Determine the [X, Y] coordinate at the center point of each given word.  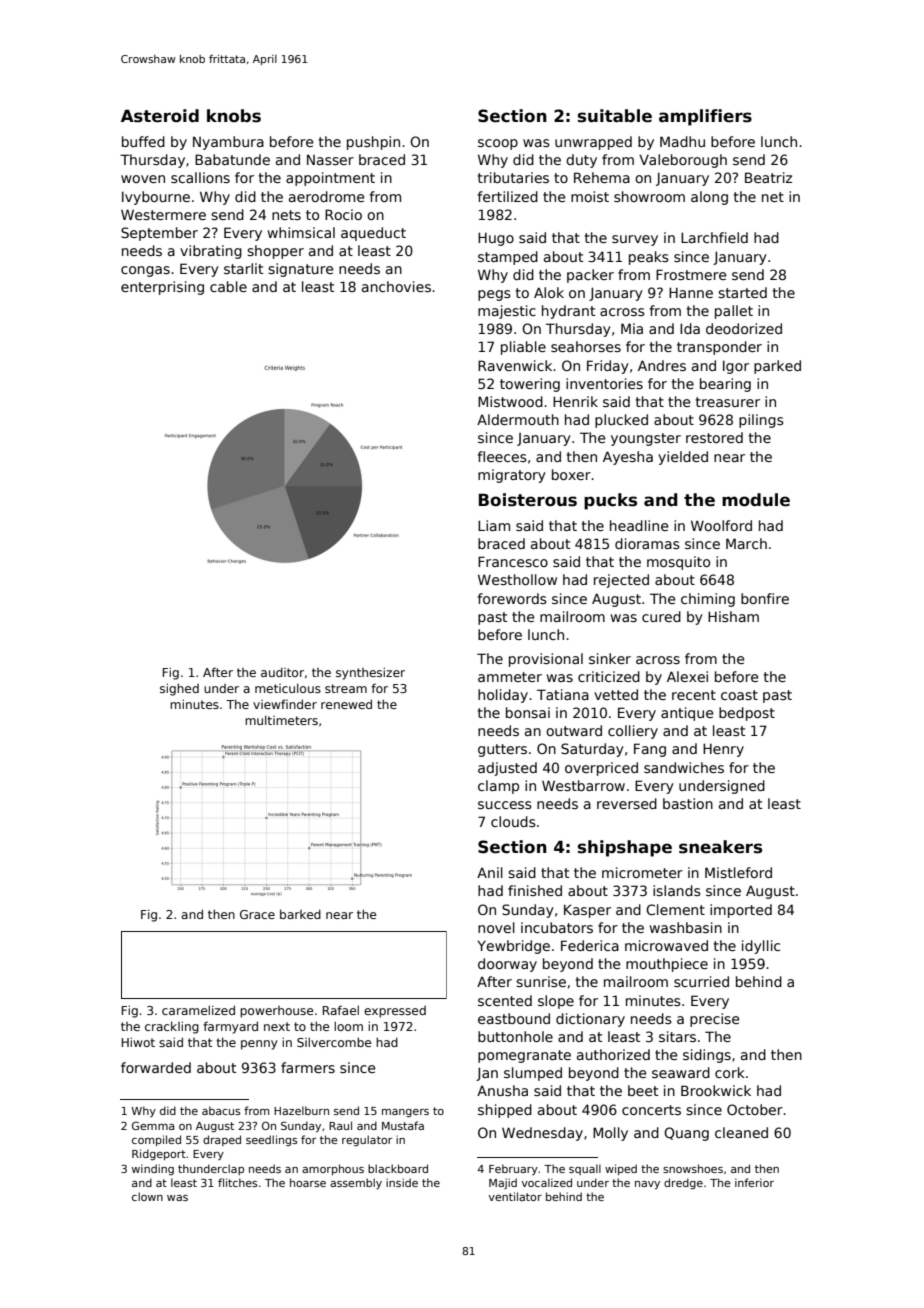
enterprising [162, 288]
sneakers [720, 847]
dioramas [647, 543]
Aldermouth [518, 419]
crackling [172, 1027]
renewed [346, 704]
